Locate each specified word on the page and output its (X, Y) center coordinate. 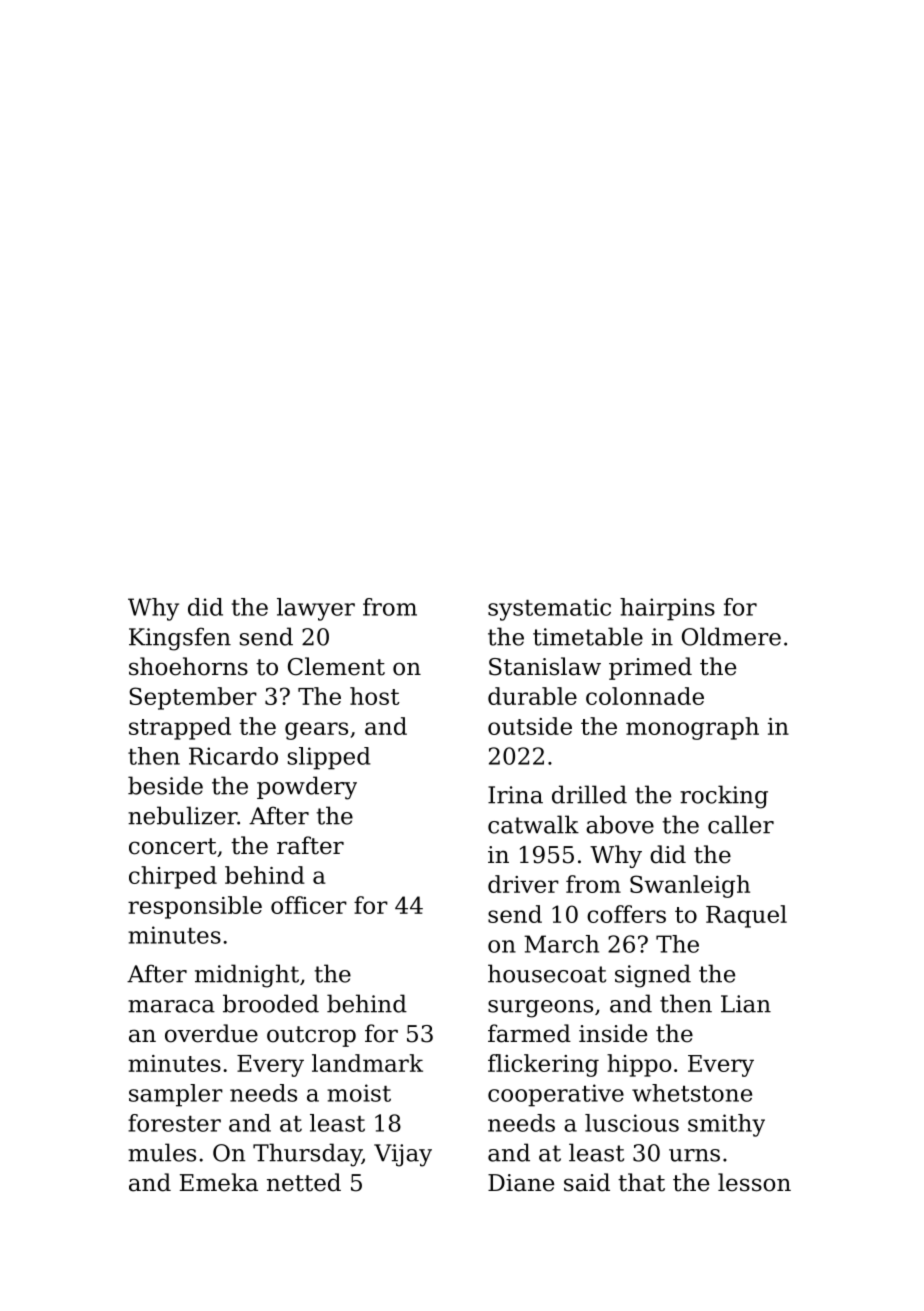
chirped (173, 877)
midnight (247, 976)
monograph (692, 728)
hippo (639, 1065)
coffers (626, 914)
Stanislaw (545, 666)
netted (304, 1182)
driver (523, 884)
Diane (521, 1183)
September (193, 698)
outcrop (311, 1036)
